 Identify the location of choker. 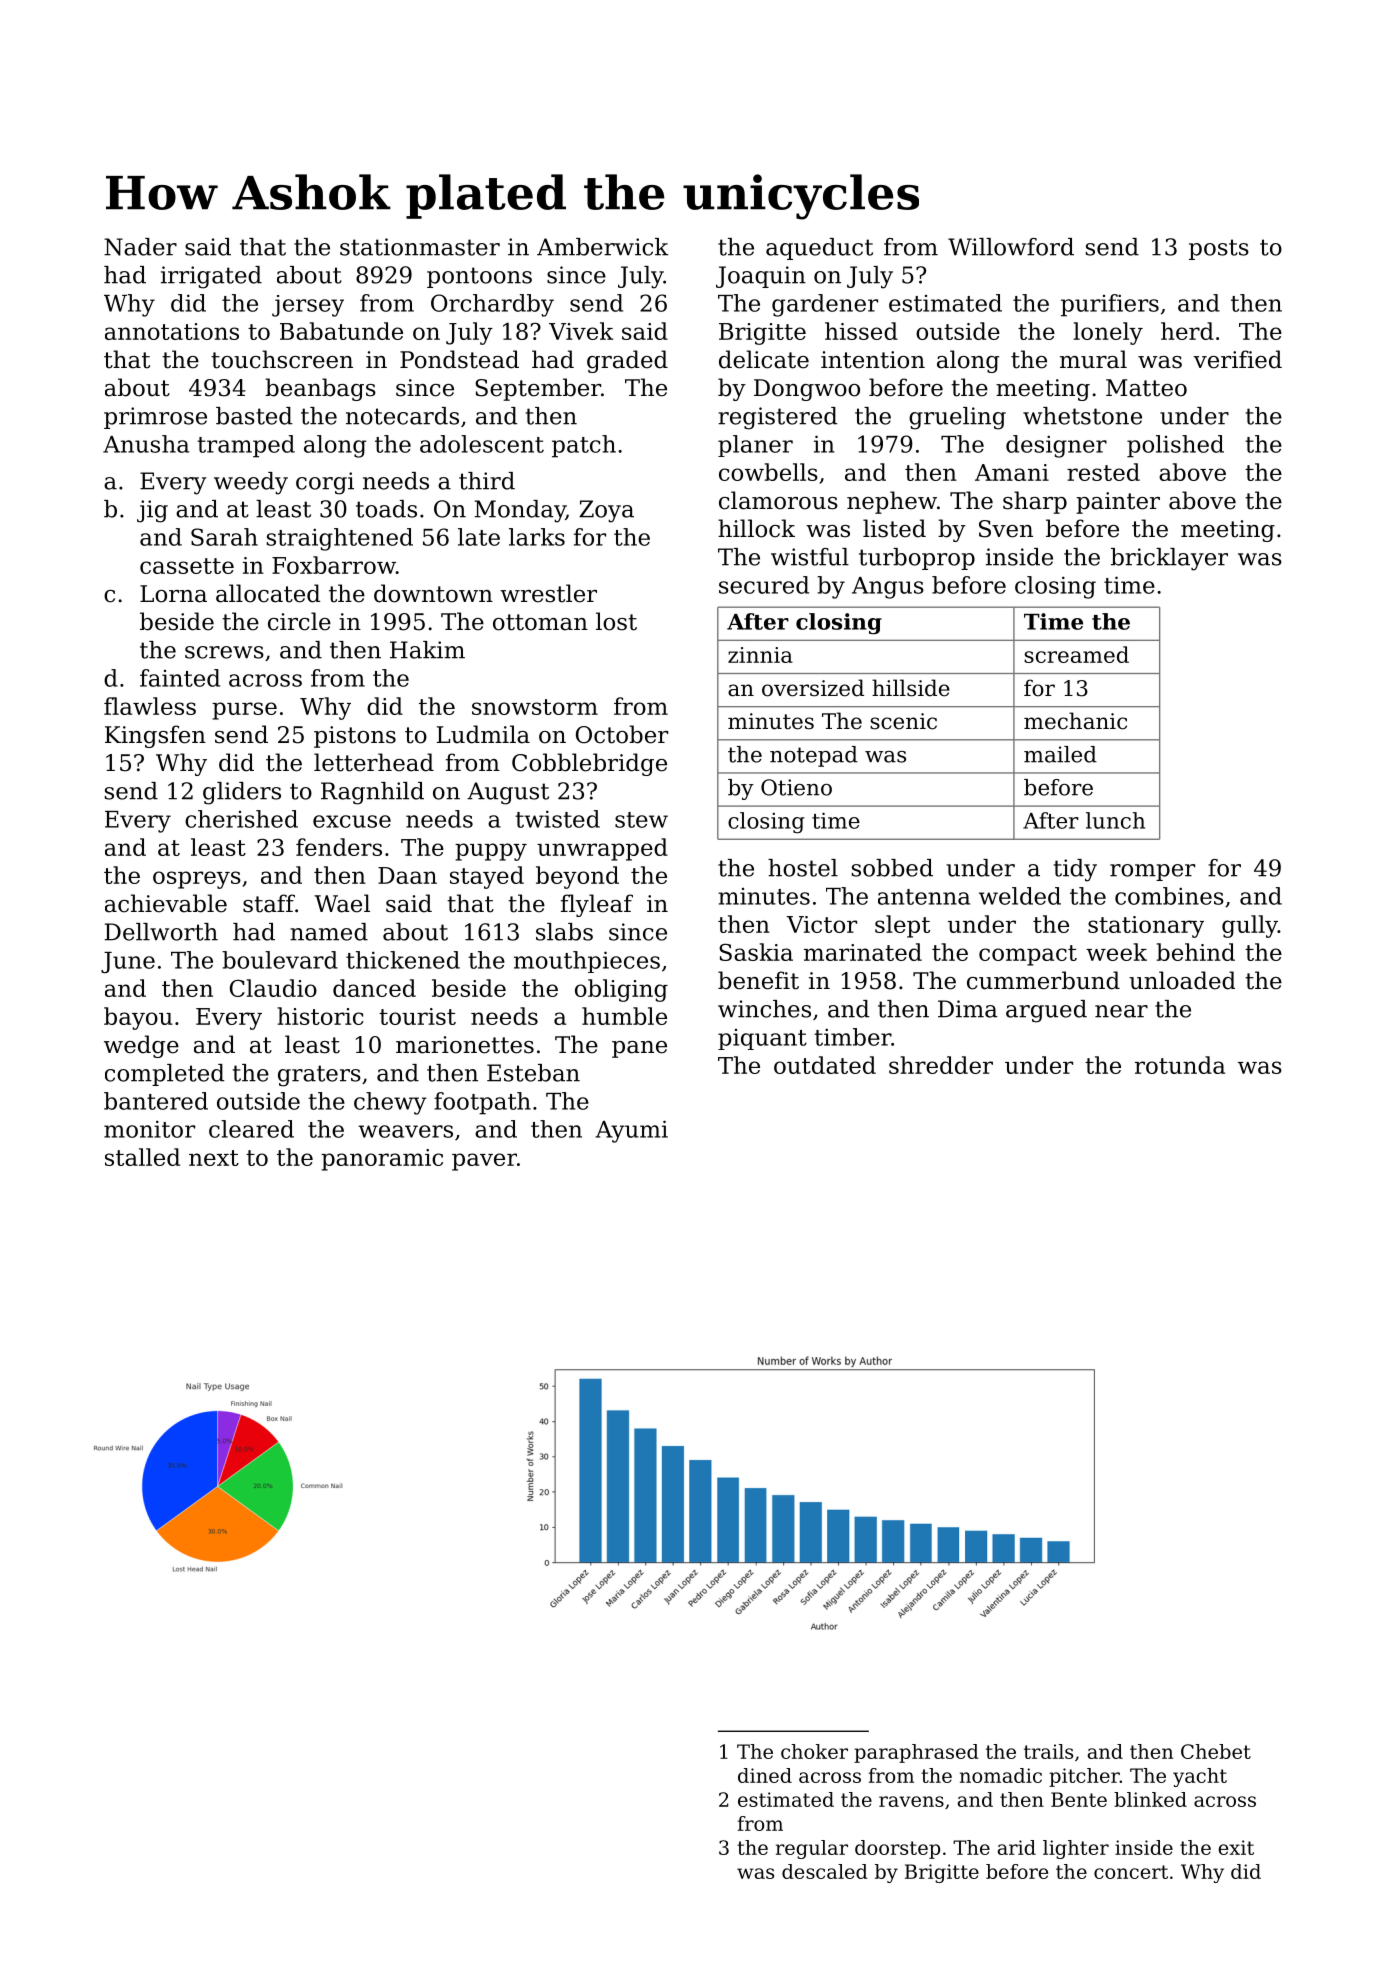
(814, 1751).
